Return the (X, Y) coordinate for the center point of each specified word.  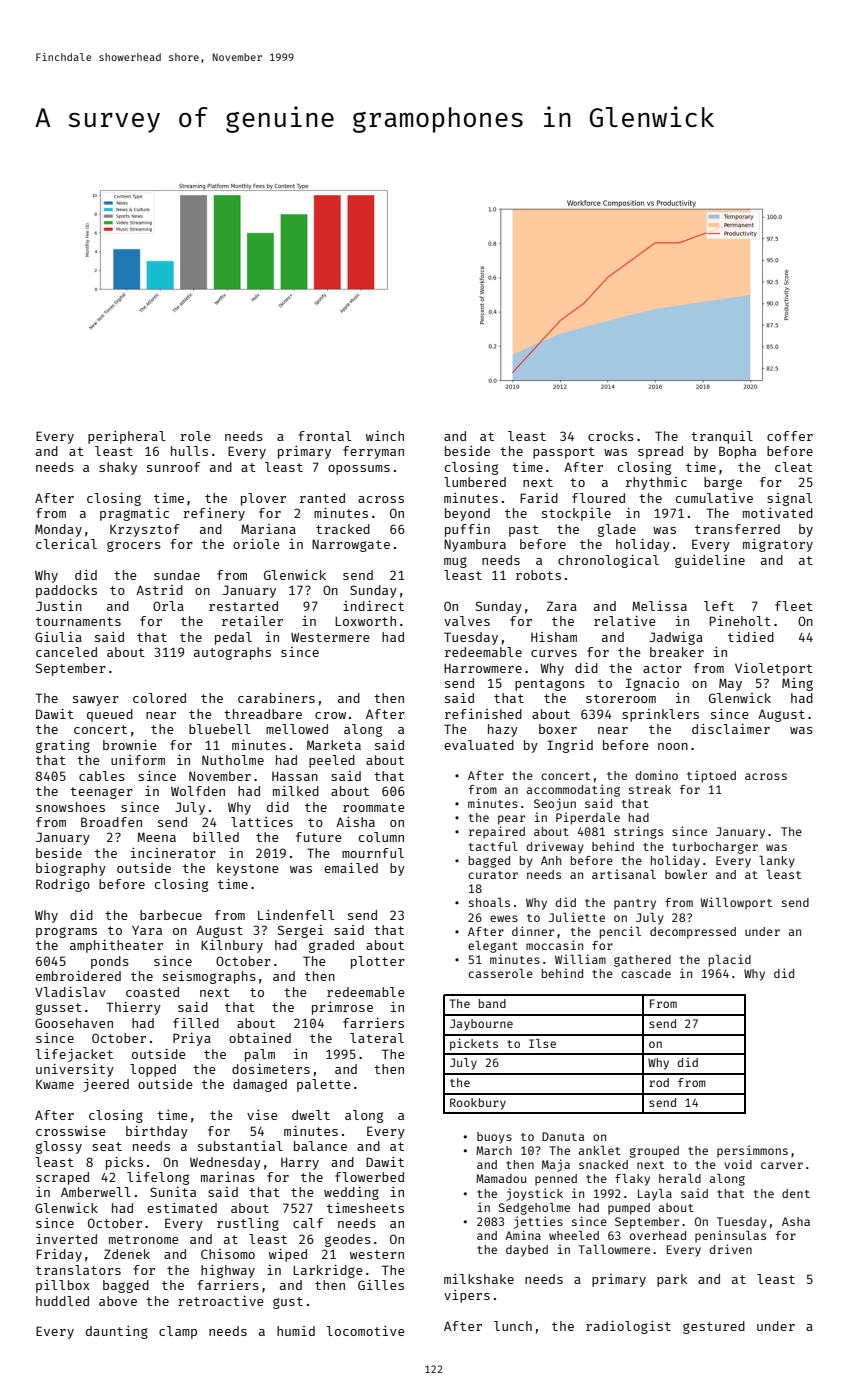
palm (260, 1055)
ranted (322, 498)
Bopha (737, 452)
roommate (374, 807)
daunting (117, 1332)
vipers (467, 1296)
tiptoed (711, 776)
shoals (489, 902)
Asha (796, 1221)
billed (216, 837)
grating (63, 746)
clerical (66, 544)
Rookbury (478, 1104)
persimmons (752, 1151)
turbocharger (715, 848)
